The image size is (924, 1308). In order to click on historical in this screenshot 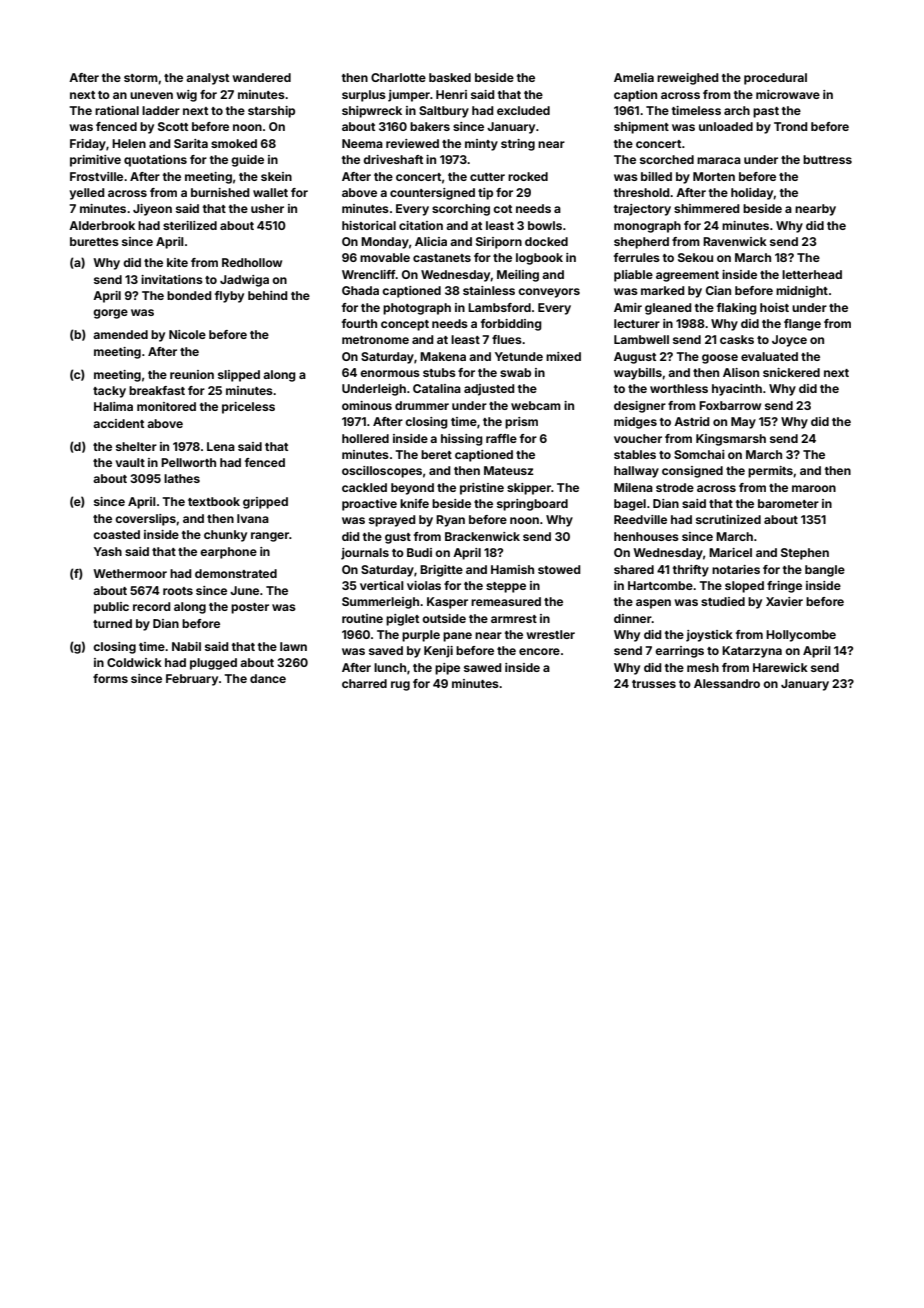, I will do `click(369, 225)`.
